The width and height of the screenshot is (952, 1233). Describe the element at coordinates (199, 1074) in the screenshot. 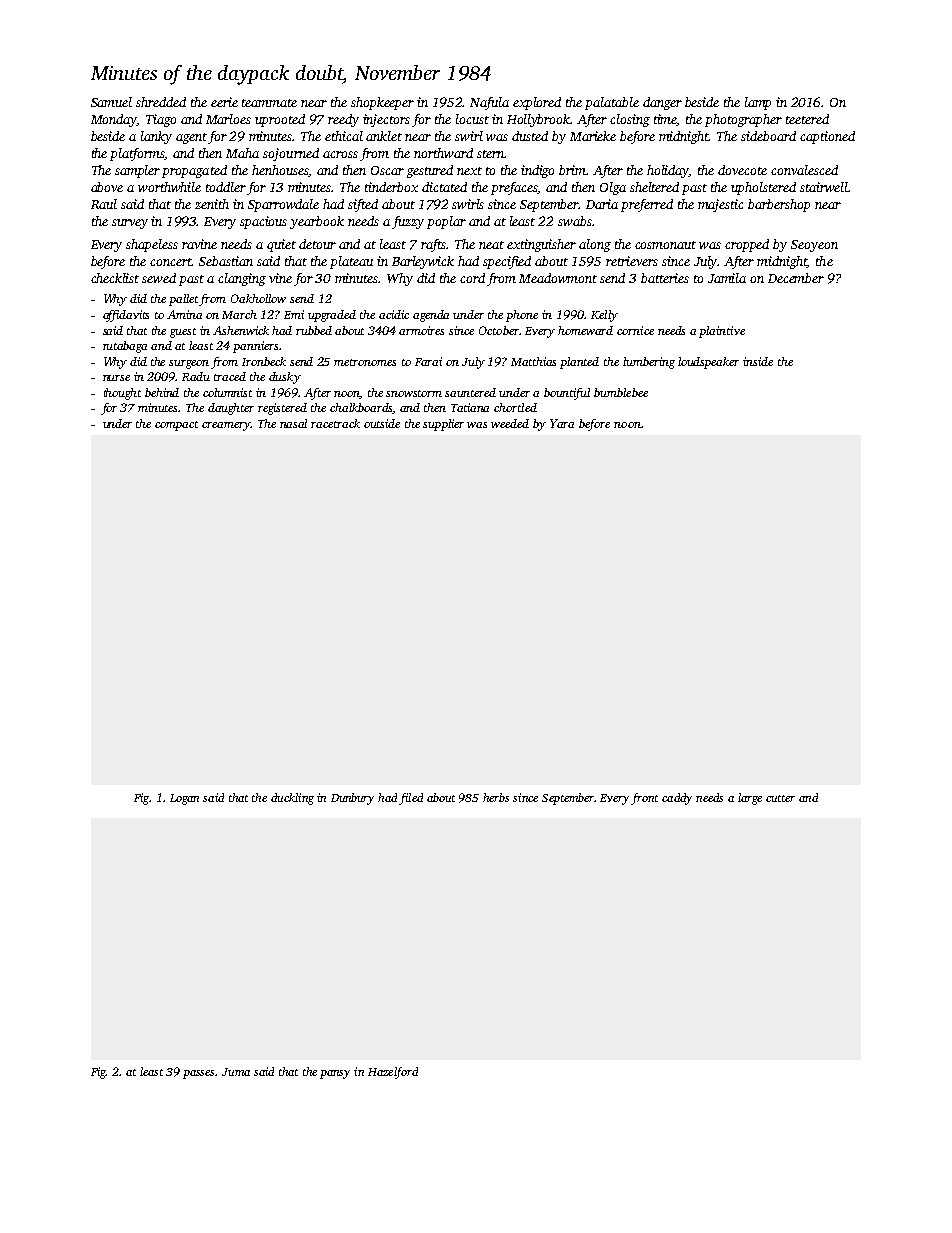

I see `passes` at that location.
